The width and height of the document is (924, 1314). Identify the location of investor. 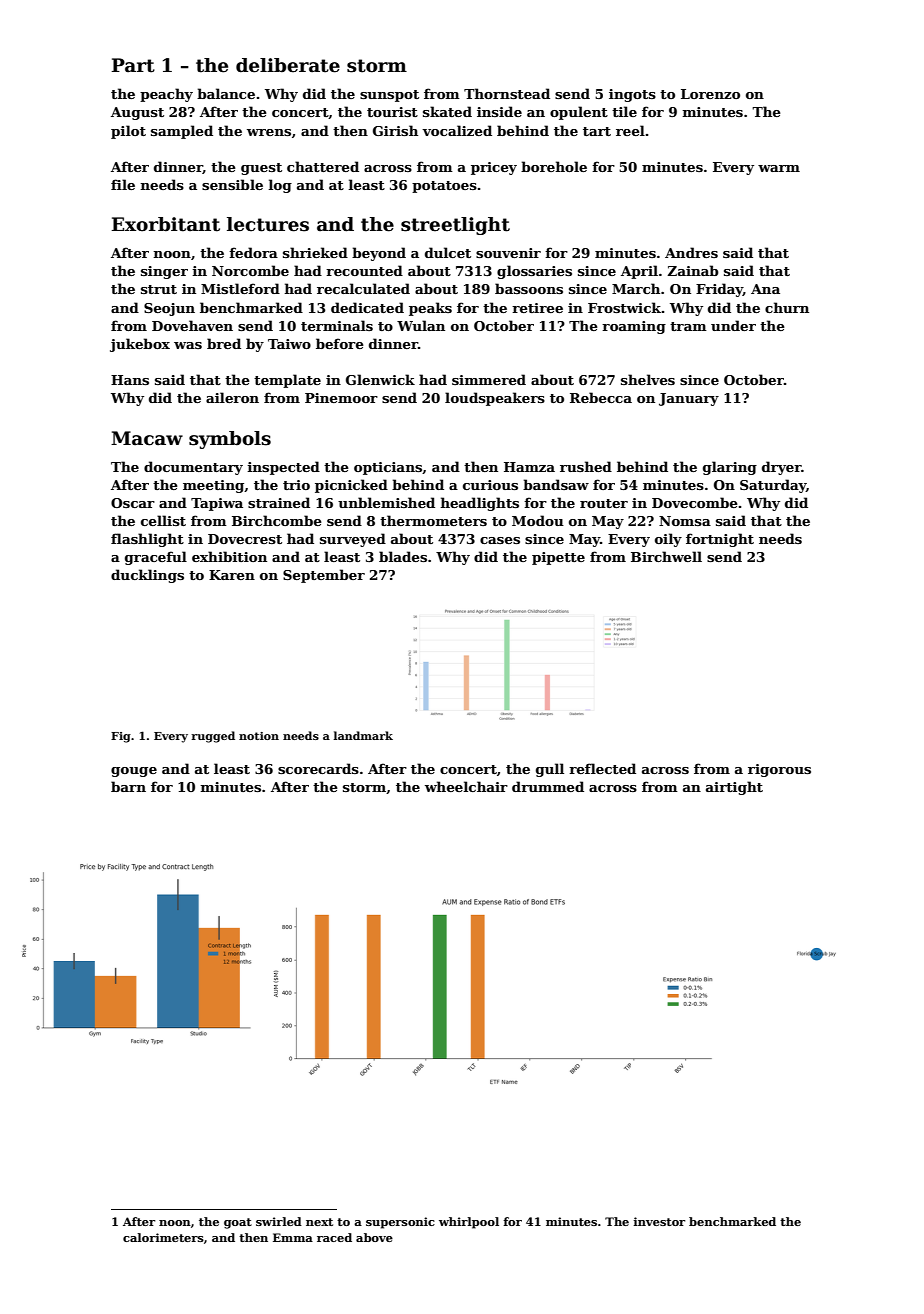
(659, 1221).
